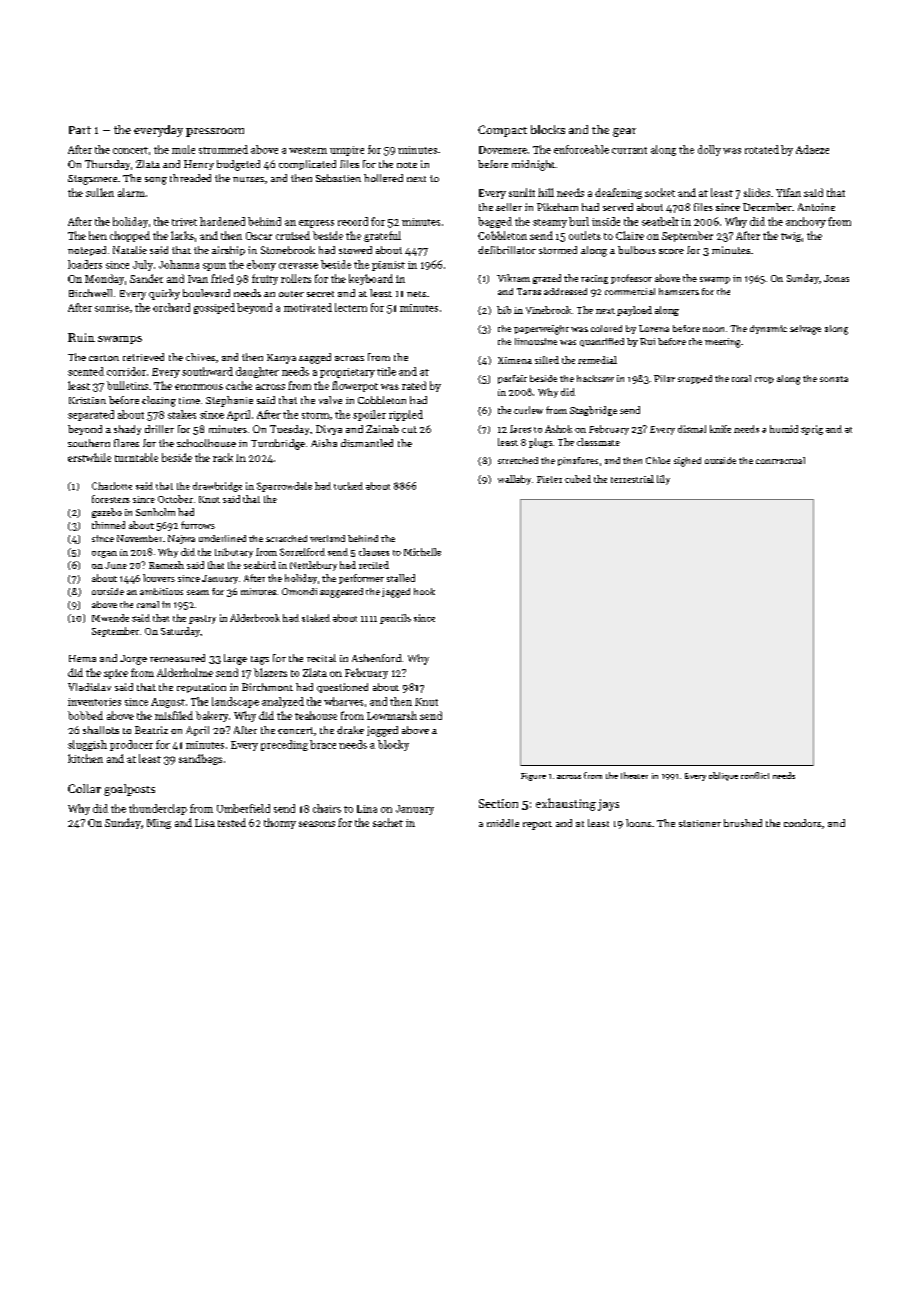 This document has height=1308, width=924. I want to click on wallaby, so click(514, 480).
